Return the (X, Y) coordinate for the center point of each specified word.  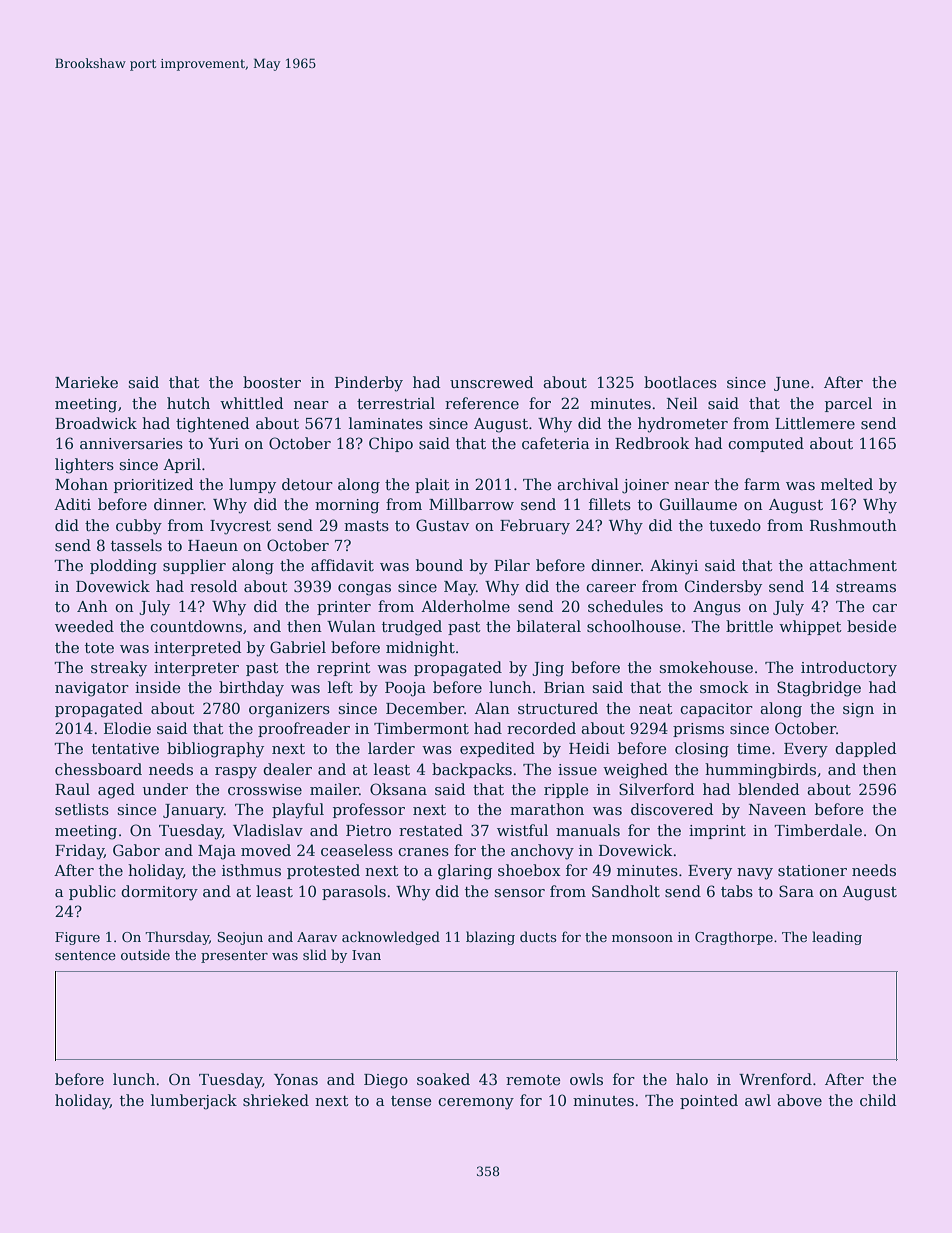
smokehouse (706, 667)
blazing (490, 938)
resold (213, 586)
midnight (420, 649)
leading (837, 938)
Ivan (366, 955)
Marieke (86, 382)
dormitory (159, 893)
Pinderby (369, 384)
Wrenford (775, 1079)
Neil (682, 403)
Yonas (296, 1079)
